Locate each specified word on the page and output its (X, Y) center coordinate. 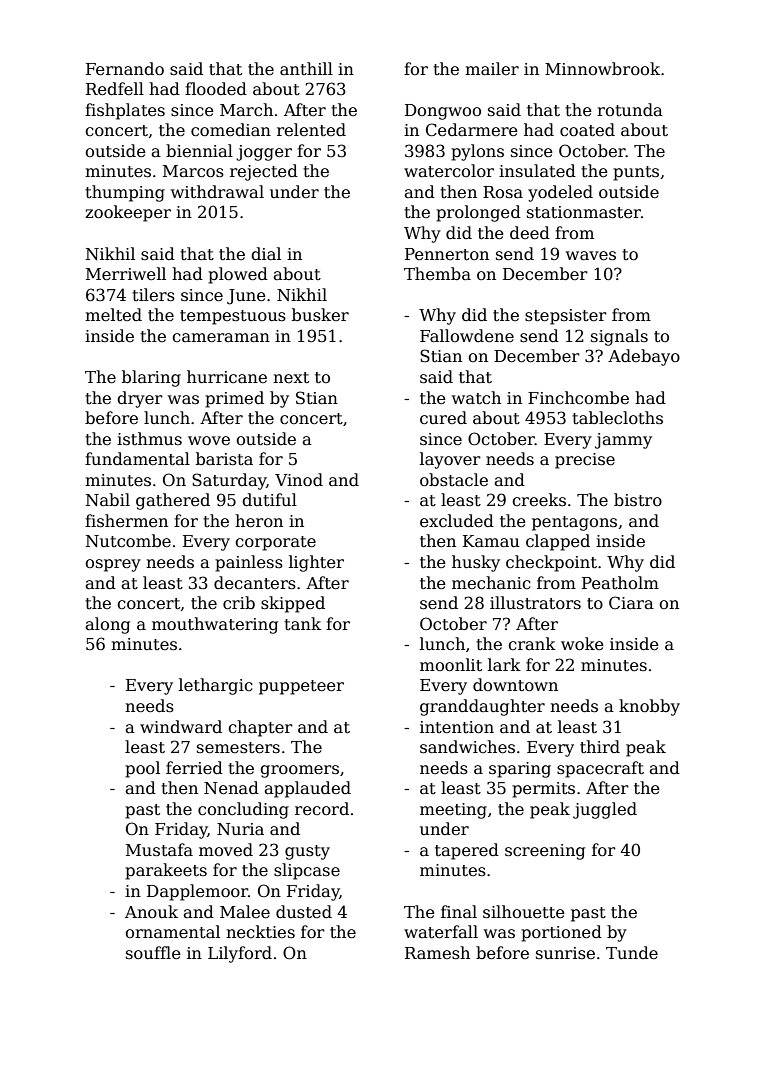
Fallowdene (467, 336)
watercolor (449, 171)
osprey (113, 565)
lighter (316, 563)
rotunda (630, 109)
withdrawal (217, 191)
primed (234, 399)
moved (226, 849)
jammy (623, 441)
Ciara (631, 602)
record (322, 809)
